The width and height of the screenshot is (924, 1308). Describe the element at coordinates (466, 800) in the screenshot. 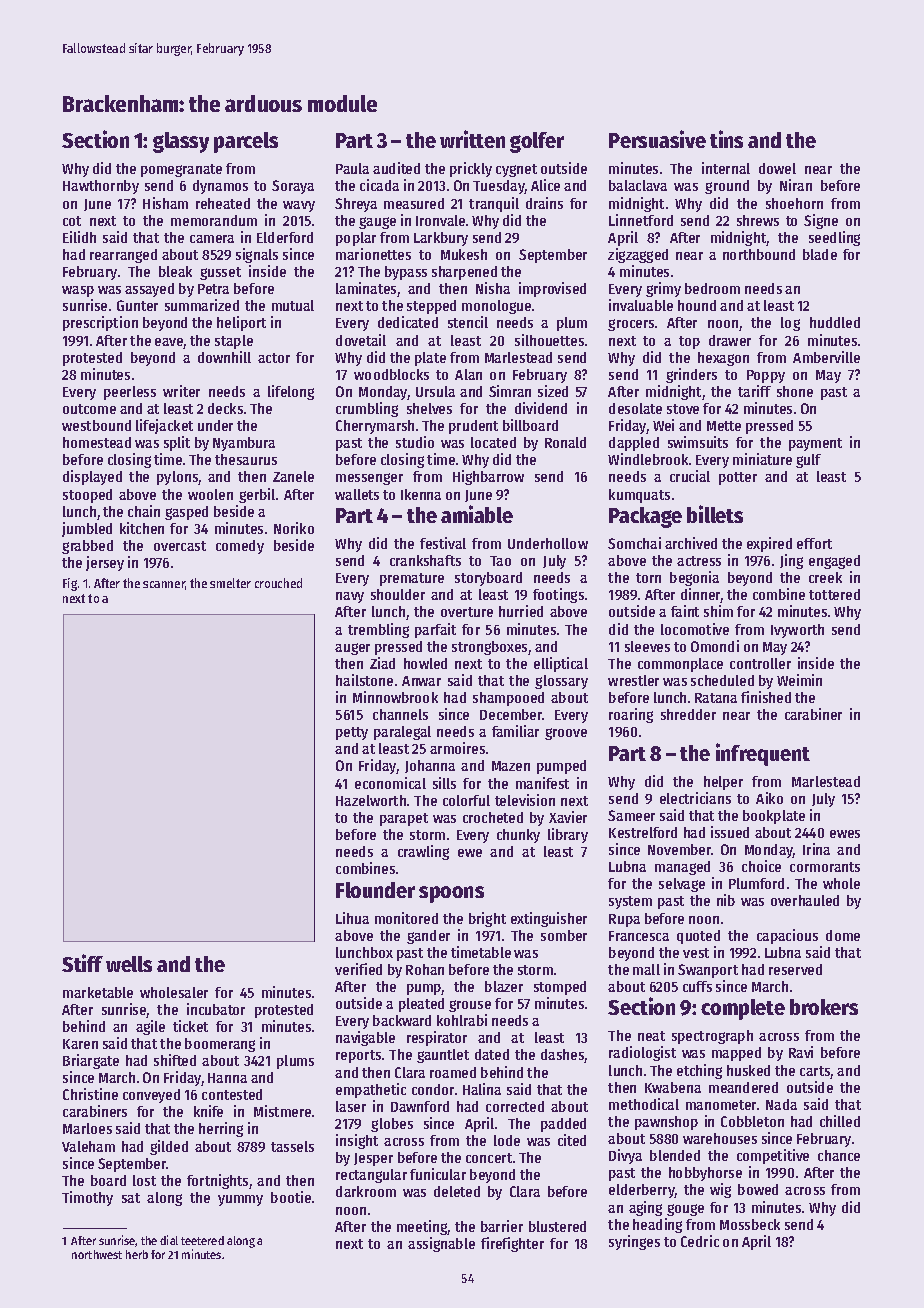

I see `colorful` at that location.
